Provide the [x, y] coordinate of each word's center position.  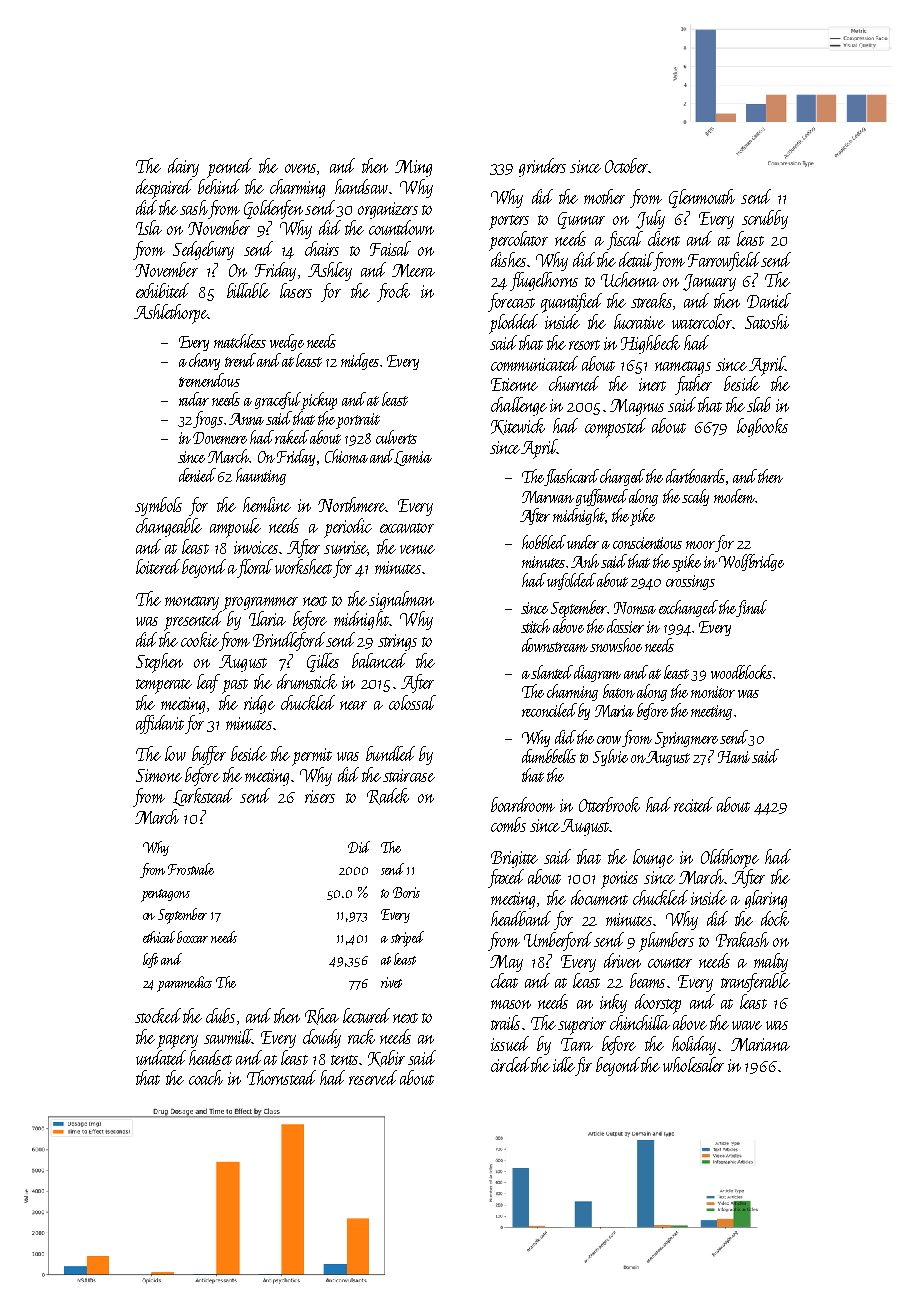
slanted [552, 672]
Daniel [769, 300]
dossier [625, 626]
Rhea [322, 1016]
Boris [406, 892]
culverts [396, 437]
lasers [296, 290]
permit [312, 757]
